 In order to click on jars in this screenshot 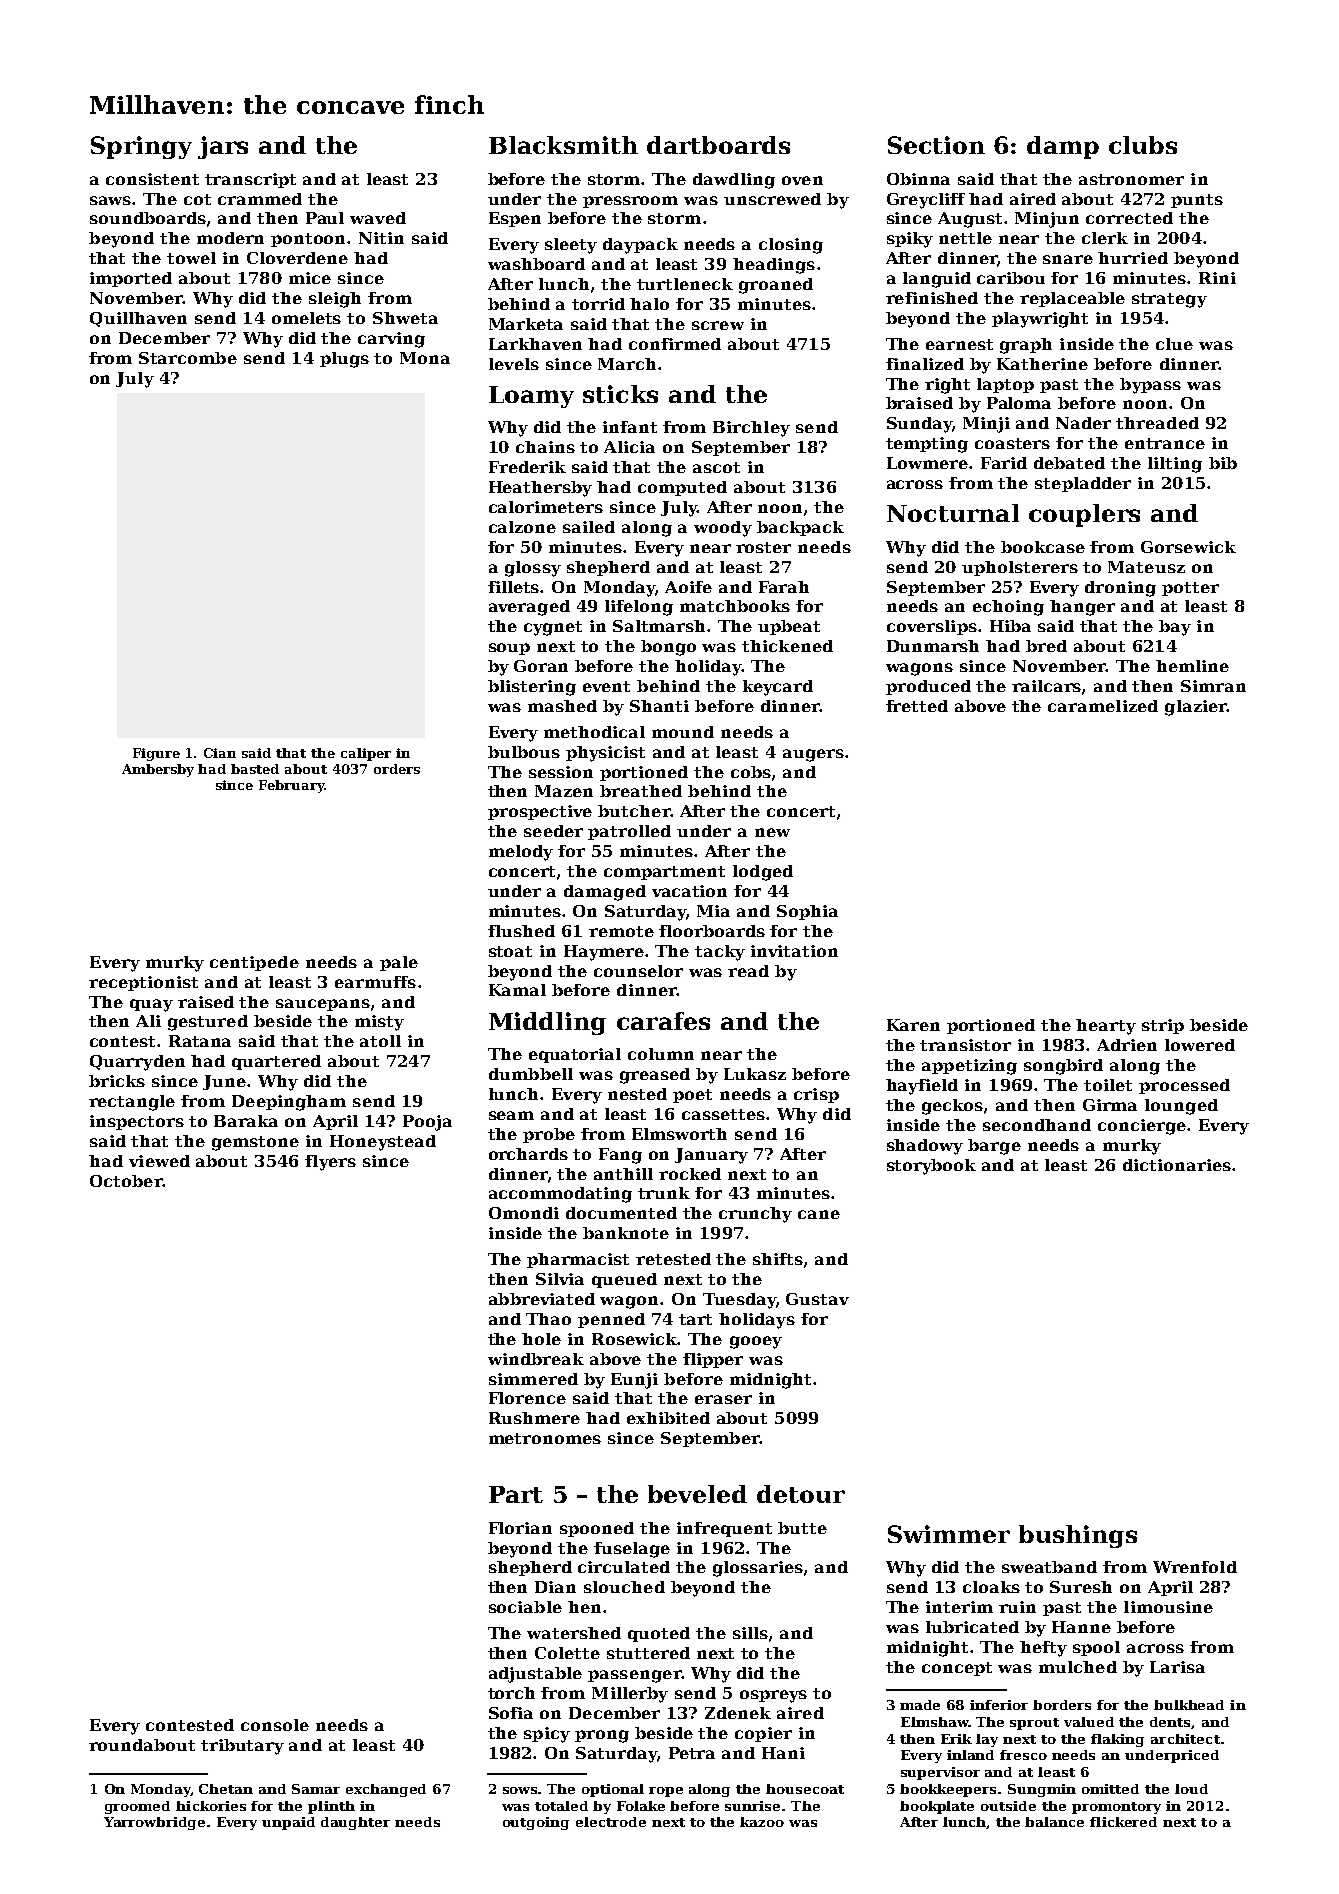, I will do `click(223, 147)`.
